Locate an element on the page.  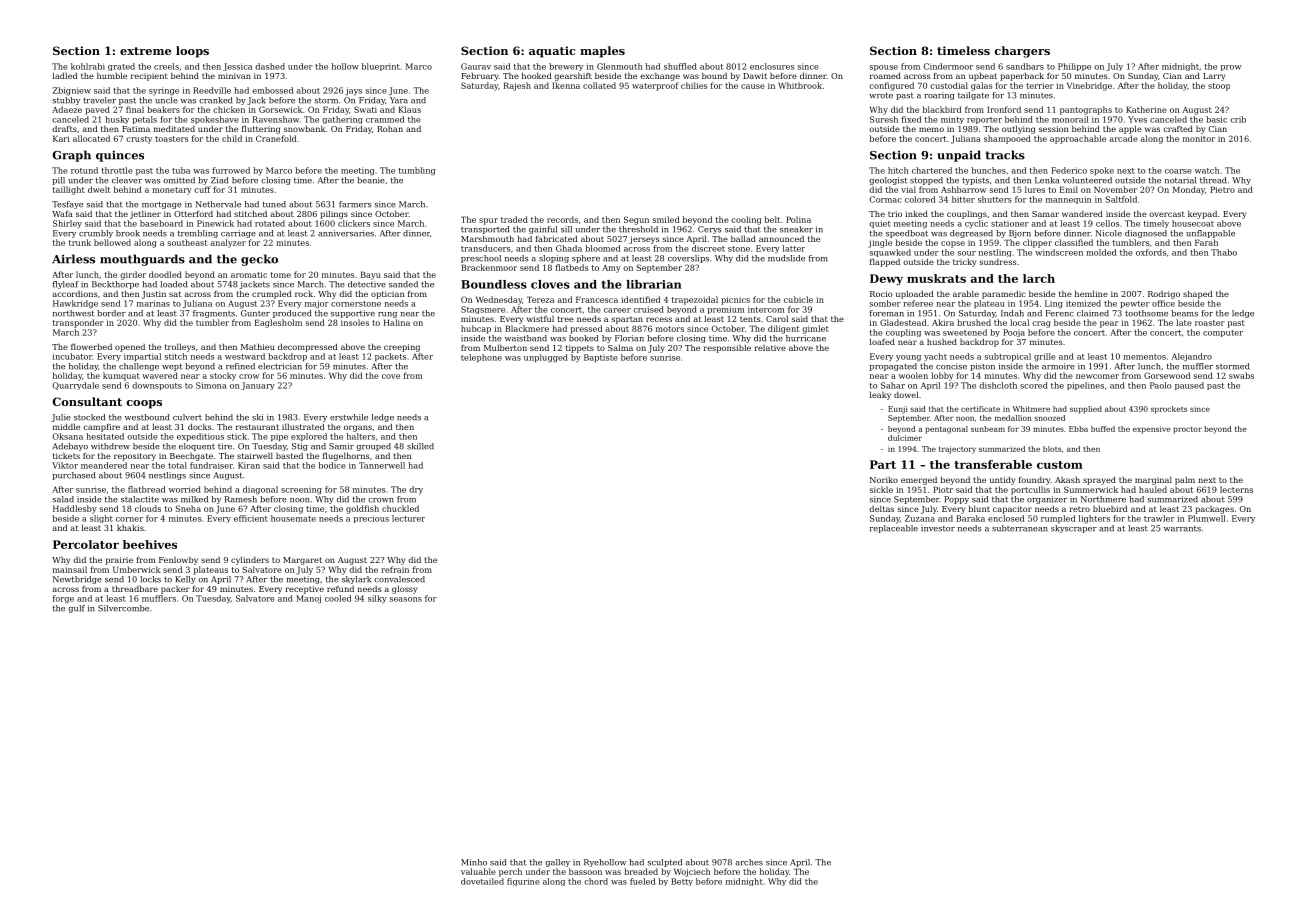
pear is located at coordinates (1109, 324).
